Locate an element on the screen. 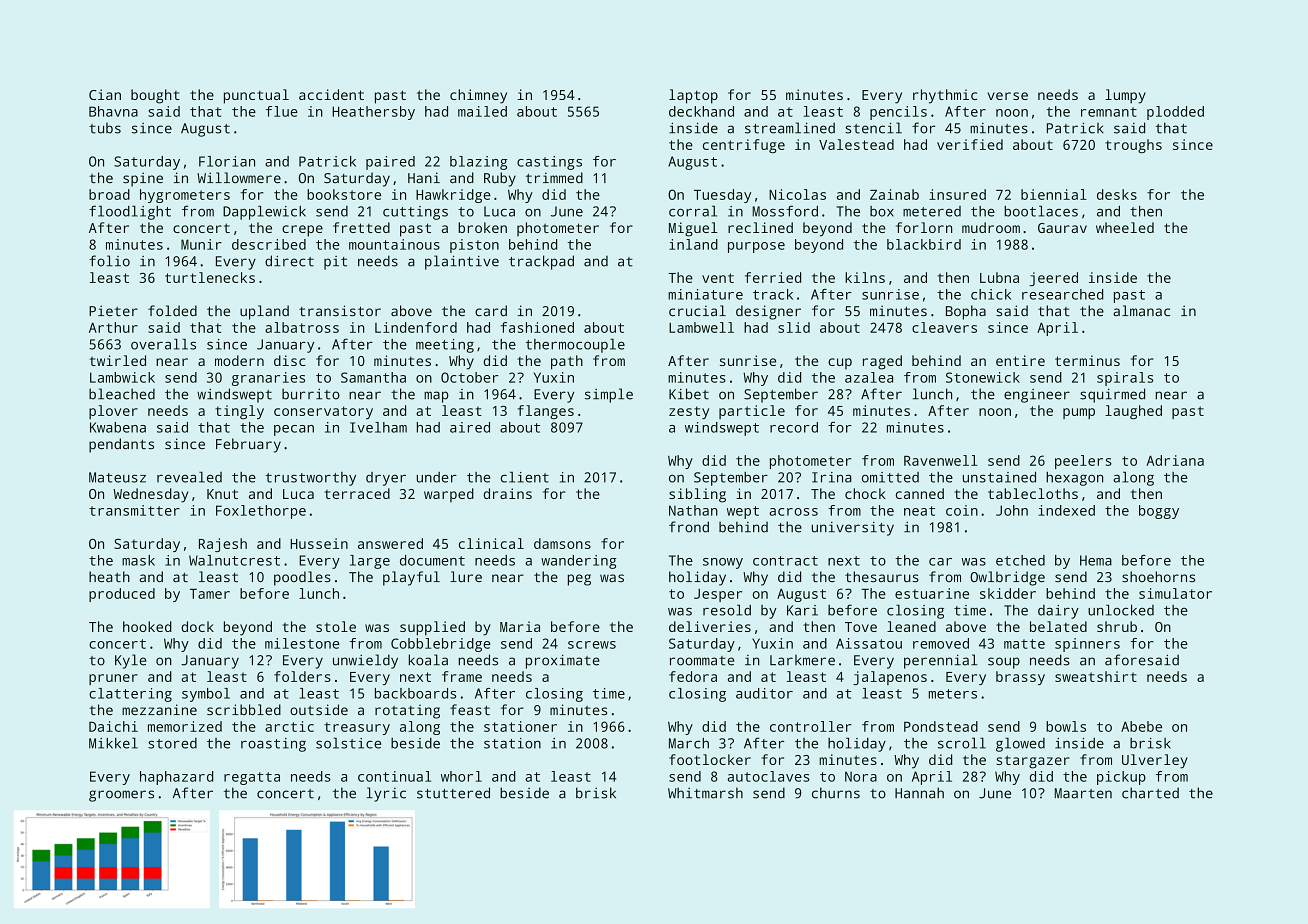  accident is located at coordinates (331, 94).
